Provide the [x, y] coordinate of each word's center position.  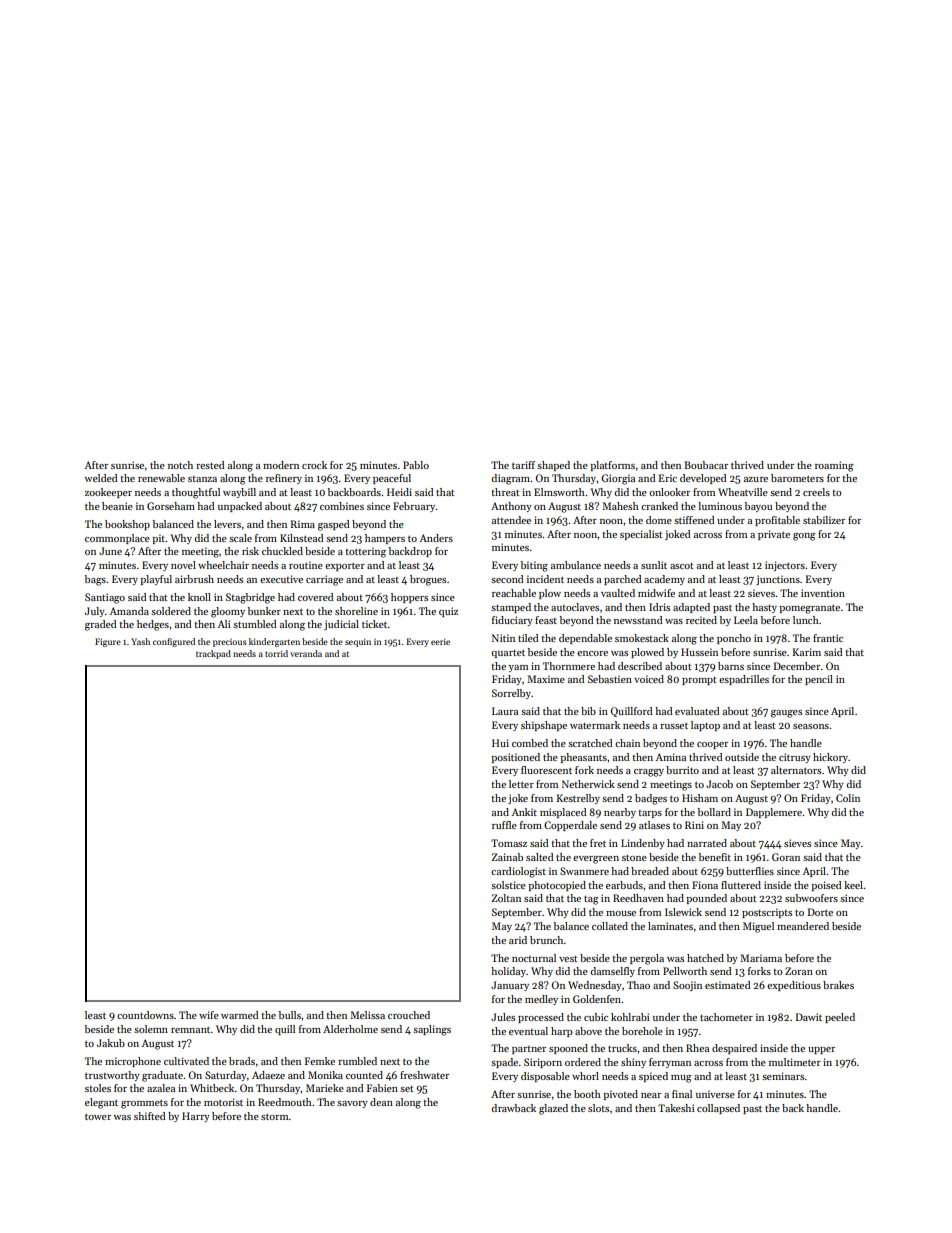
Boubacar [706, 465]
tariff [523, 465]
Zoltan [506, 898]
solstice [508, 885]
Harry [196, 1117]
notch [180, 465]
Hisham [700, 798]
